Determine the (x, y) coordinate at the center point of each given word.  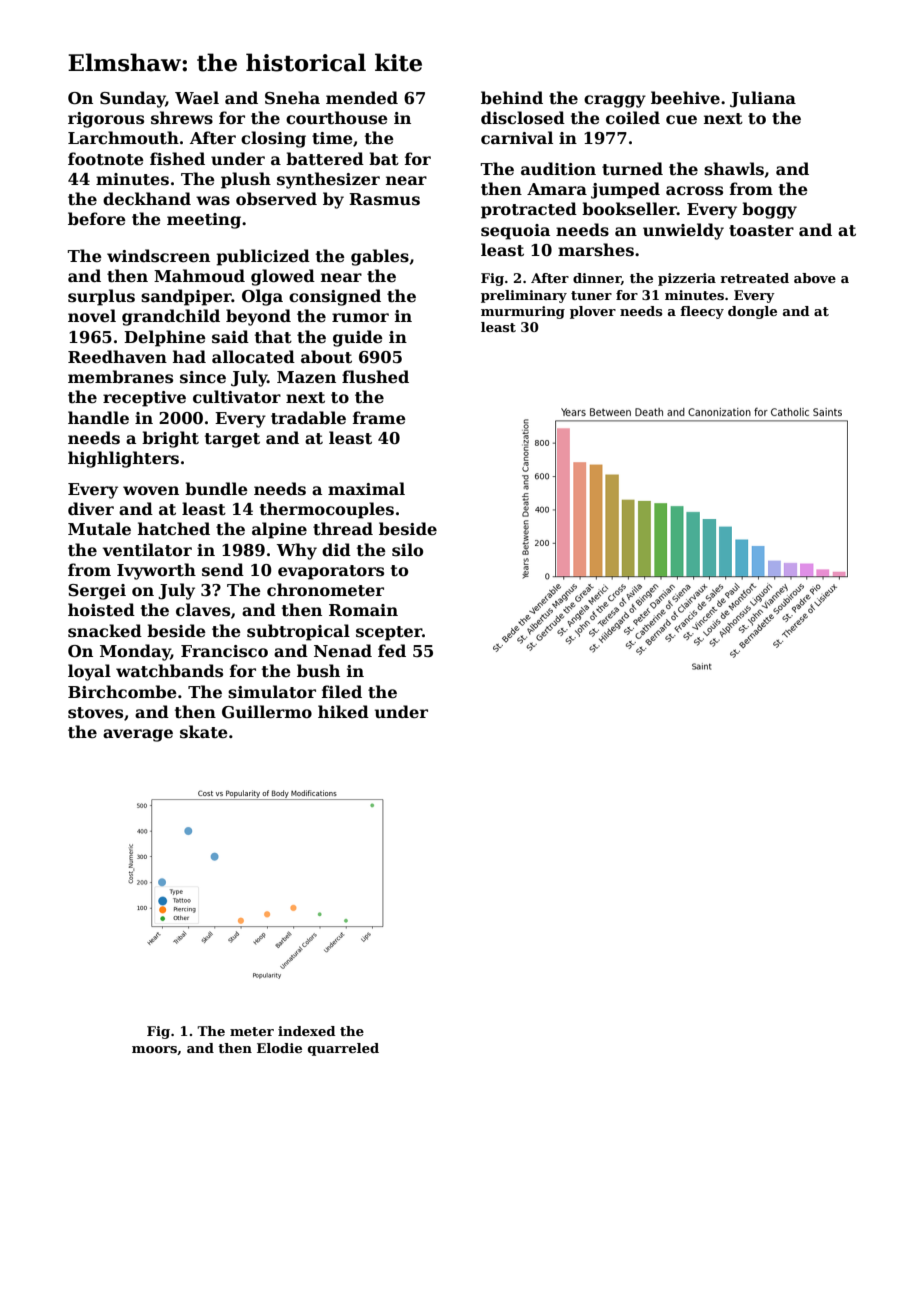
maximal (366, 488)
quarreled (343, 1049)
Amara (557, 189)
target (232, 440)
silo (407, 550)
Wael (197, 97)
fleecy (702, 312)
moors (154, 1049)
